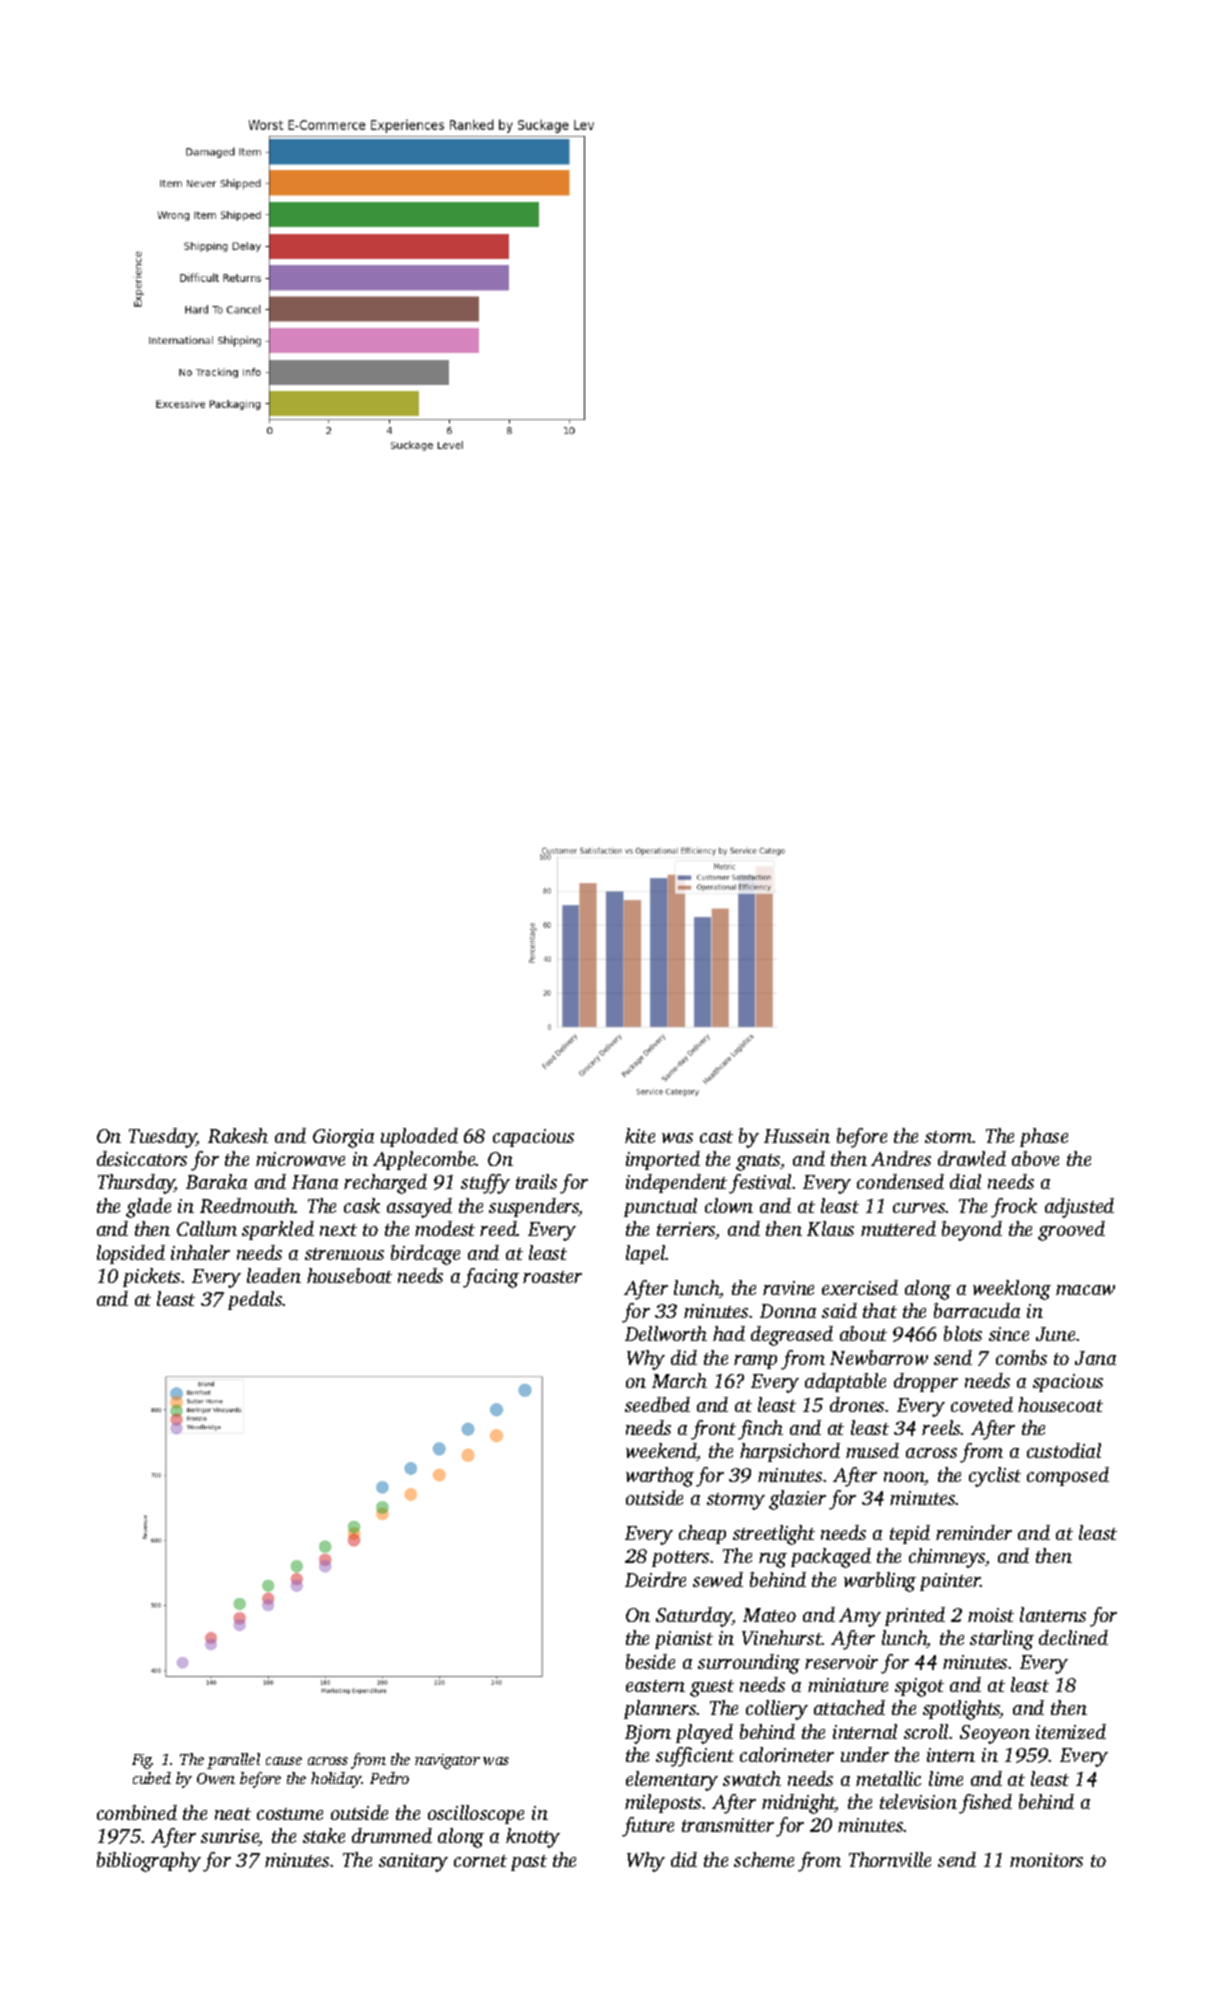 Image resolution: width=1214 pixels, height=1999 pixels. I want to click on cheap, so click(702, 1534).
